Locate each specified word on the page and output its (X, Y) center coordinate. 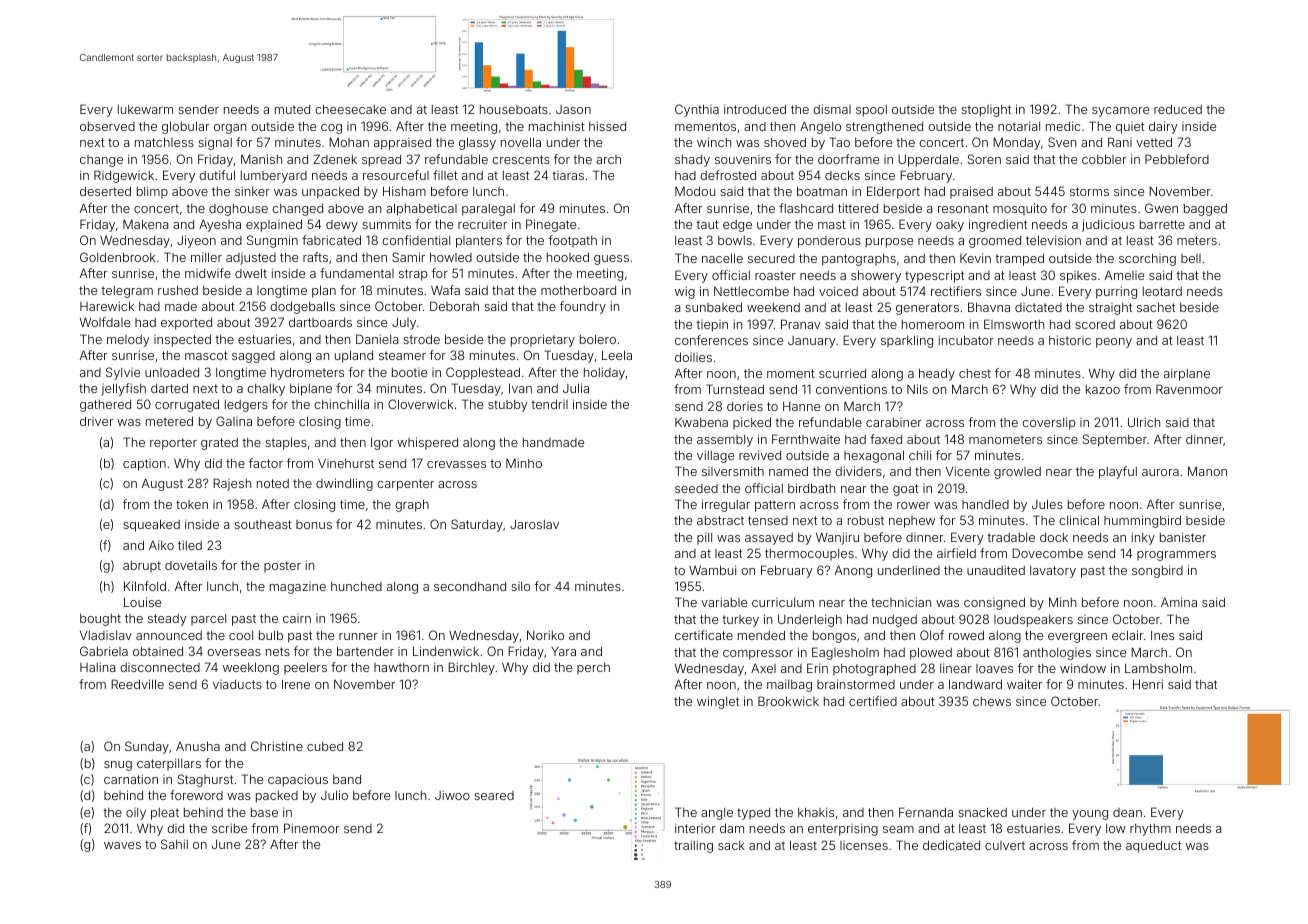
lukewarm (145, 109)
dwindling (344, 484)
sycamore (1120, 112)
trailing (693, 846)
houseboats (514, 109)
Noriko (545, 635)
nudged (895, 621)
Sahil (174, 844)
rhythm (1150, 830)
